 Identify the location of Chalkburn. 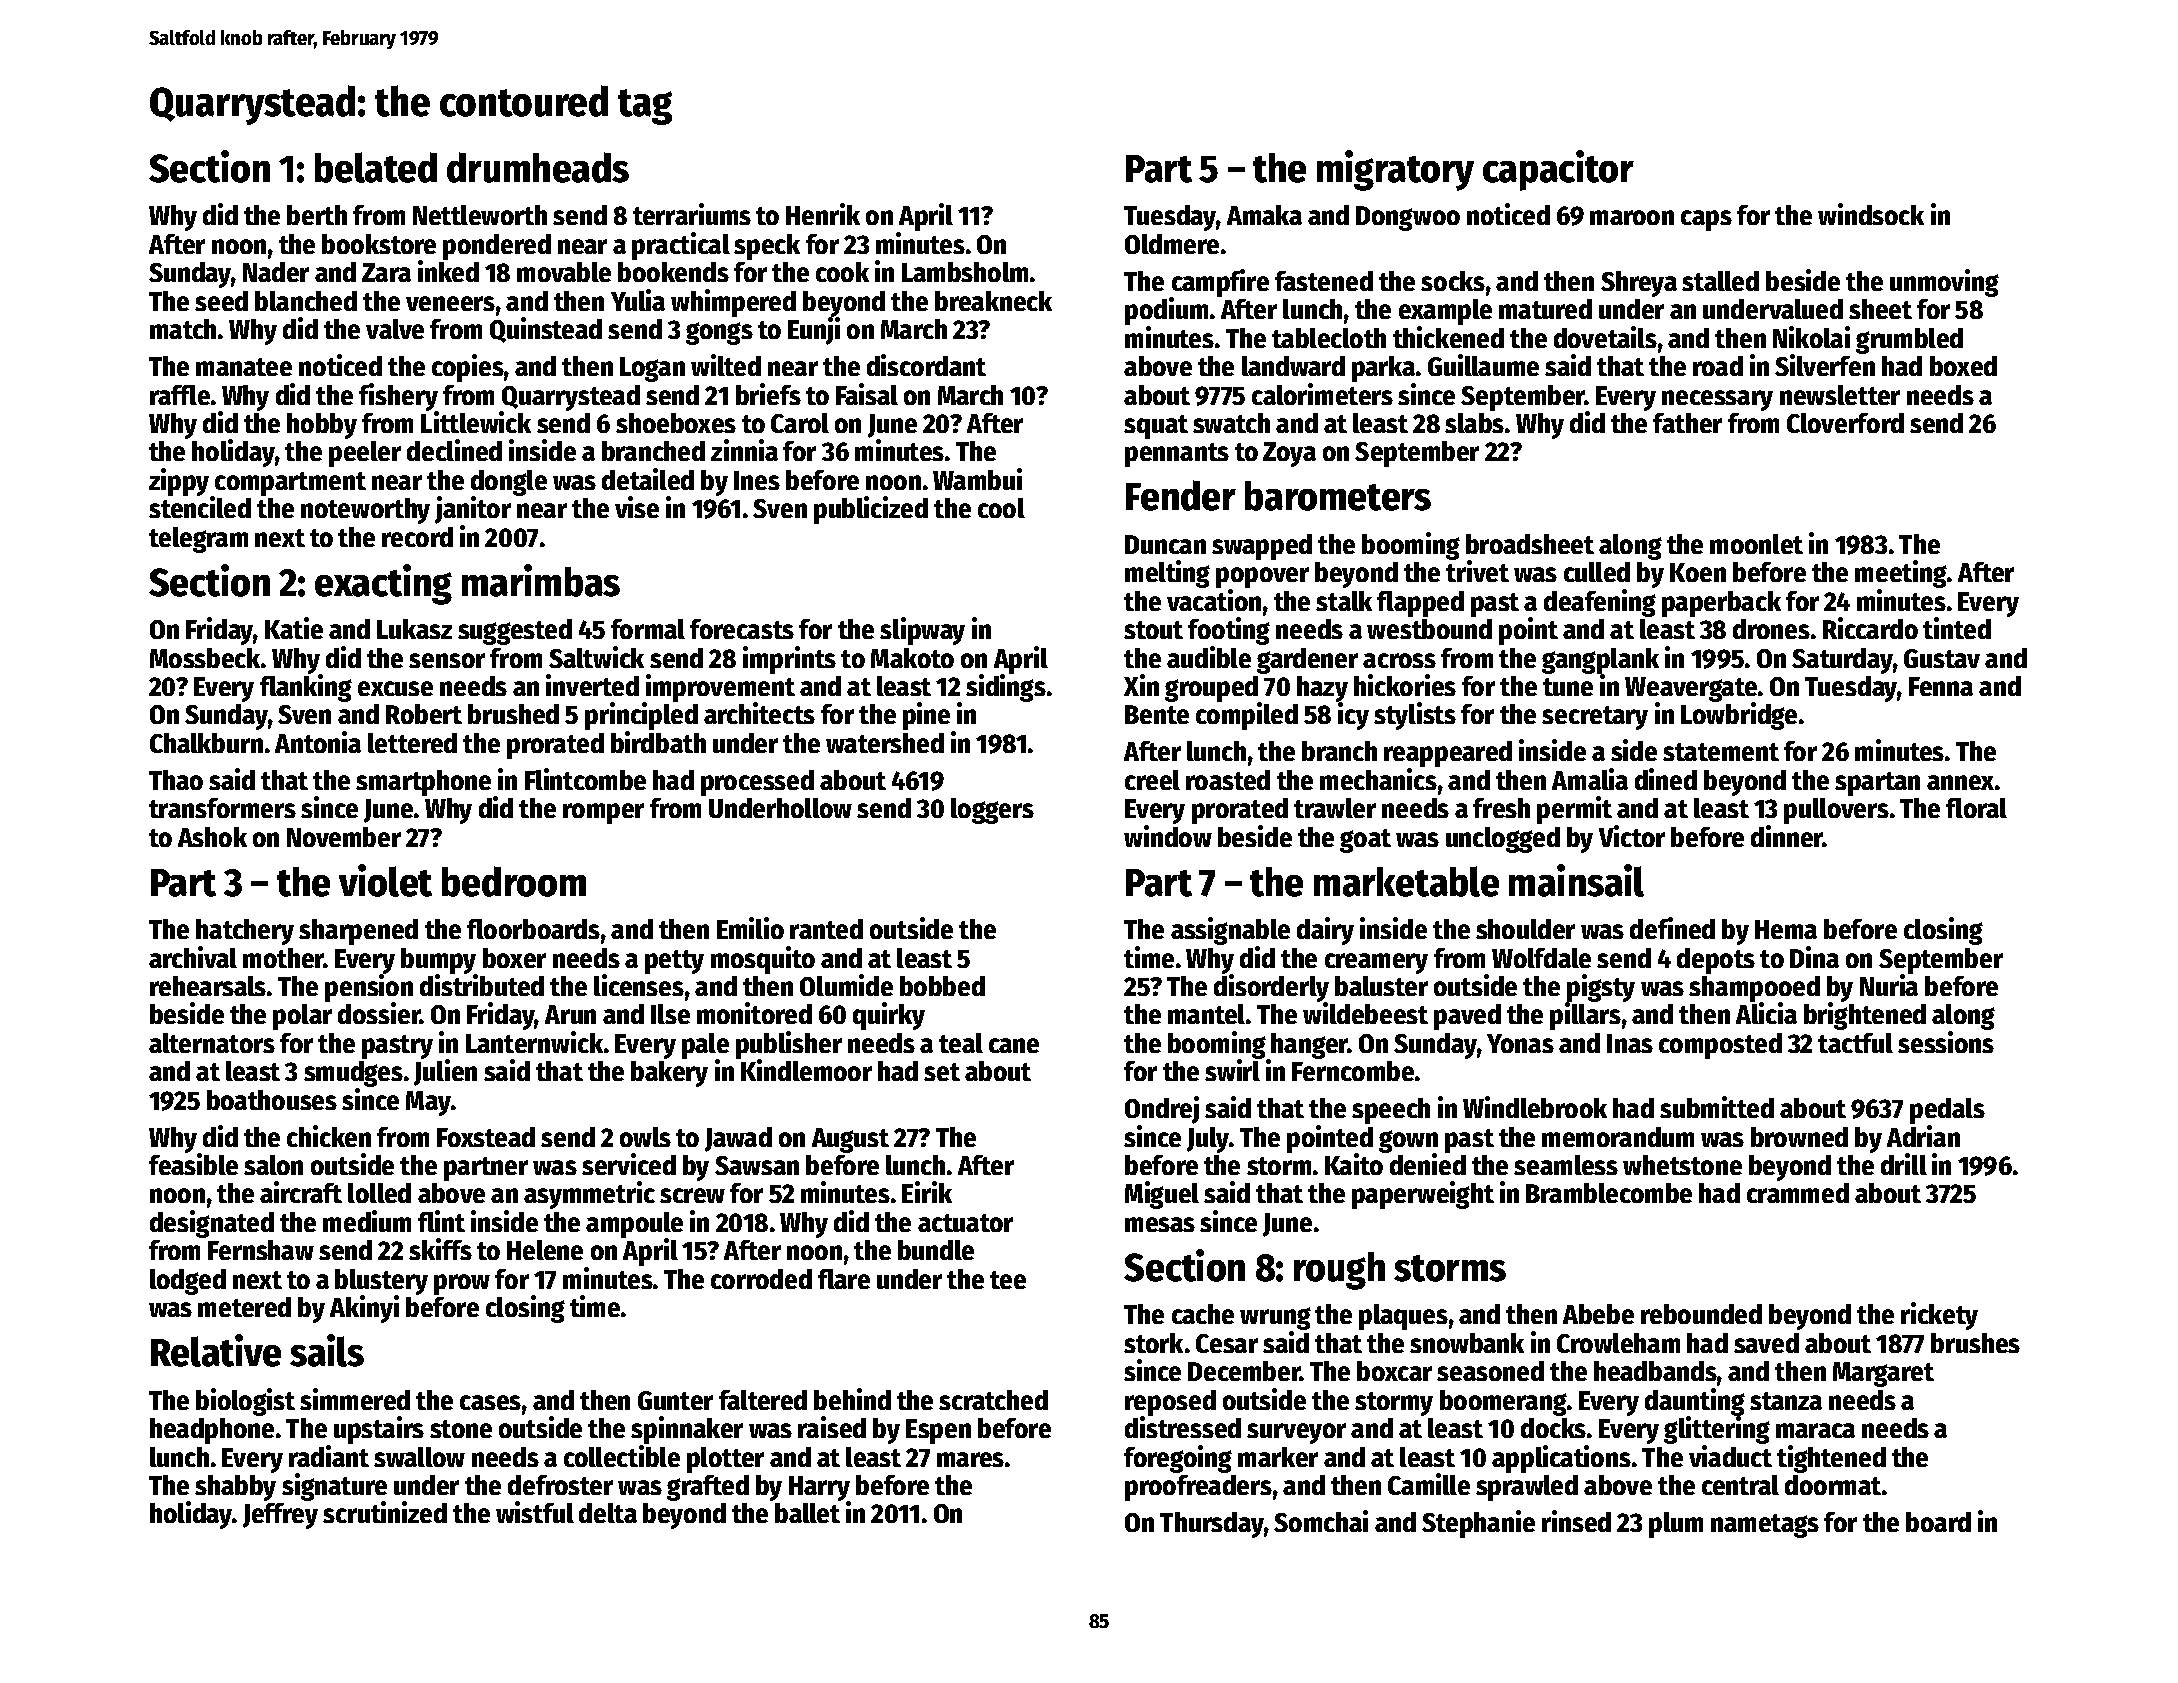
(206, 743).
